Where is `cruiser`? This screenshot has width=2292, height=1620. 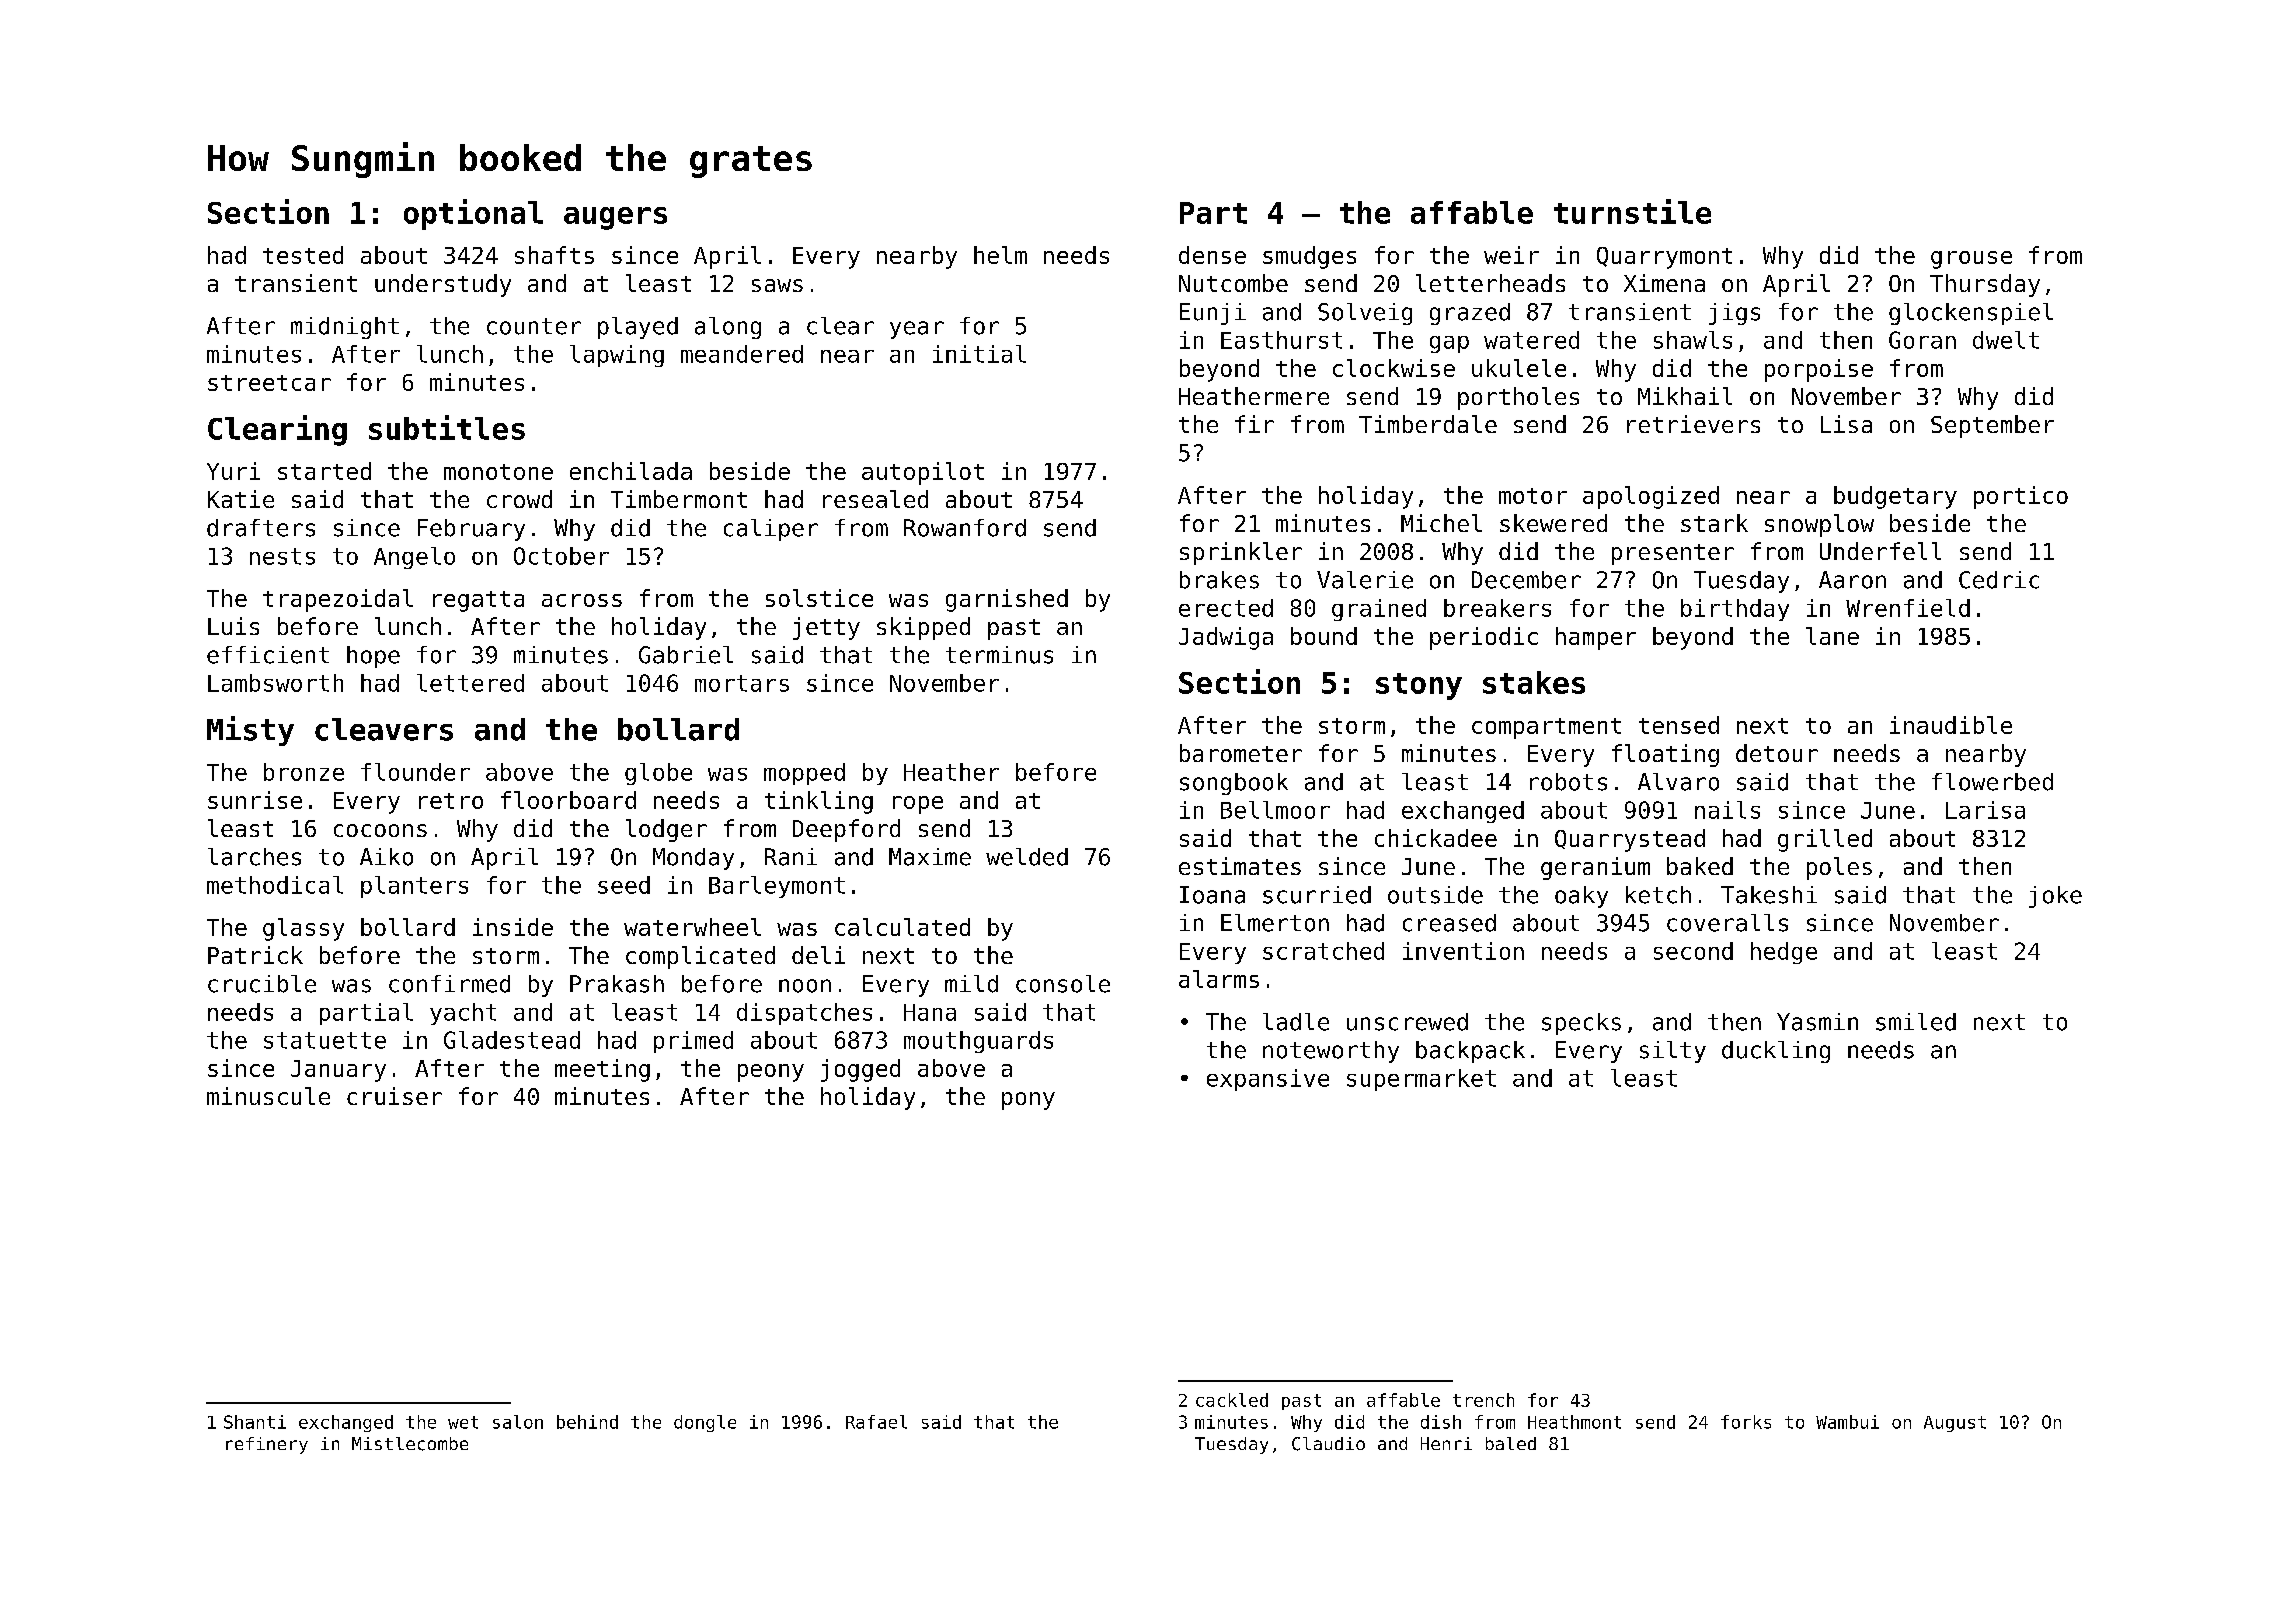
cruiser is located at coordinates (394, 1096).
